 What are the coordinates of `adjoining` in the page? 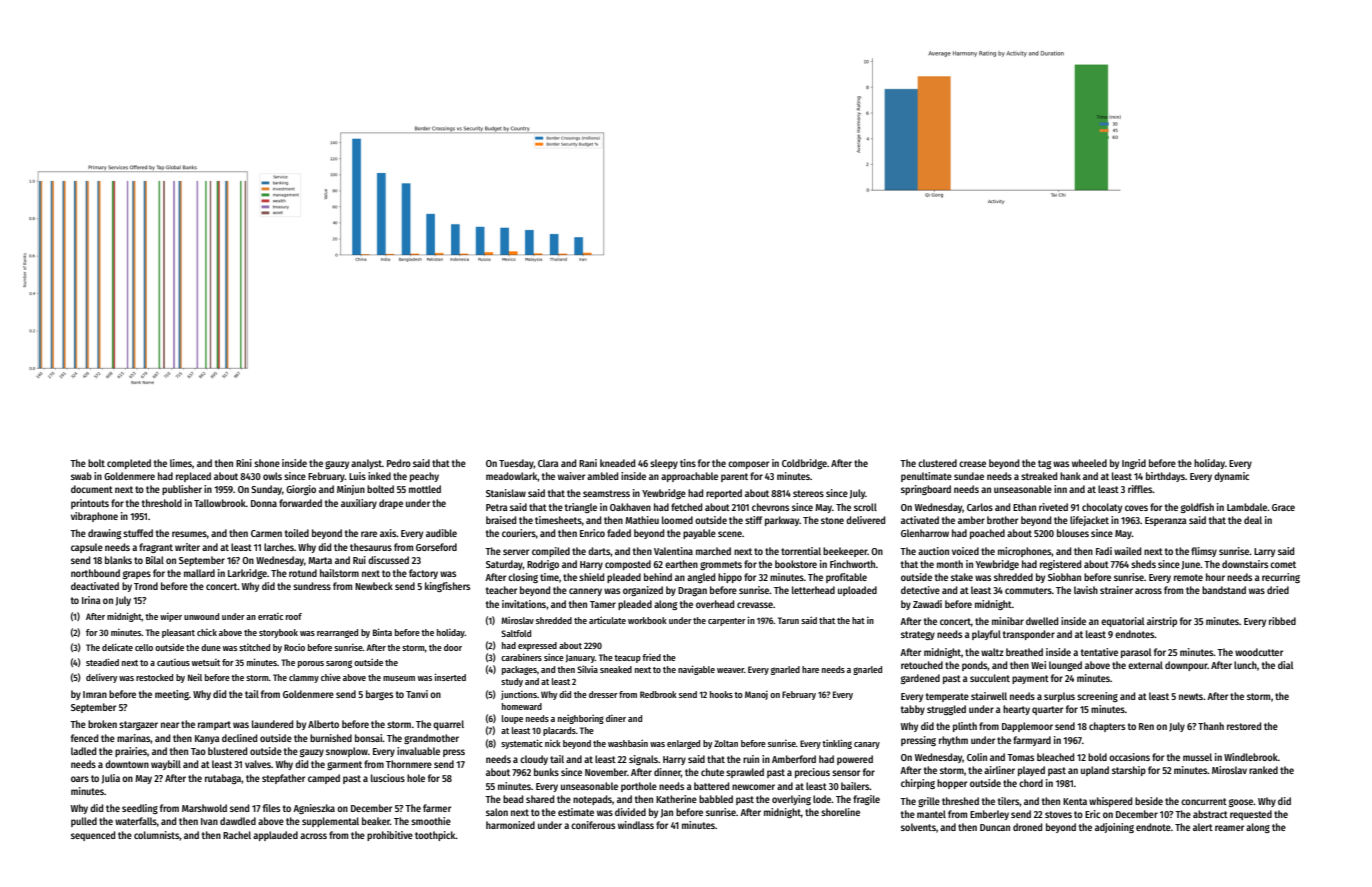 It's located at (1114, 828).
